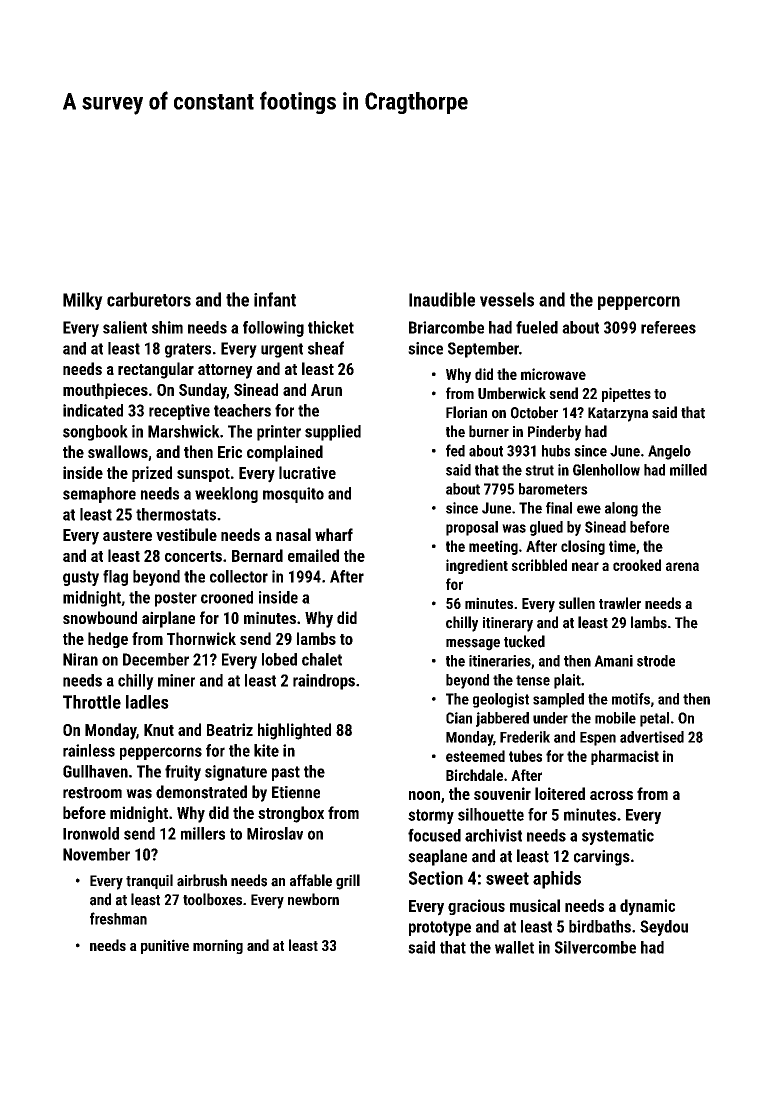  Describe the element at coordinates (322, 659) in the screenshot. I see `chalet` at that location.
